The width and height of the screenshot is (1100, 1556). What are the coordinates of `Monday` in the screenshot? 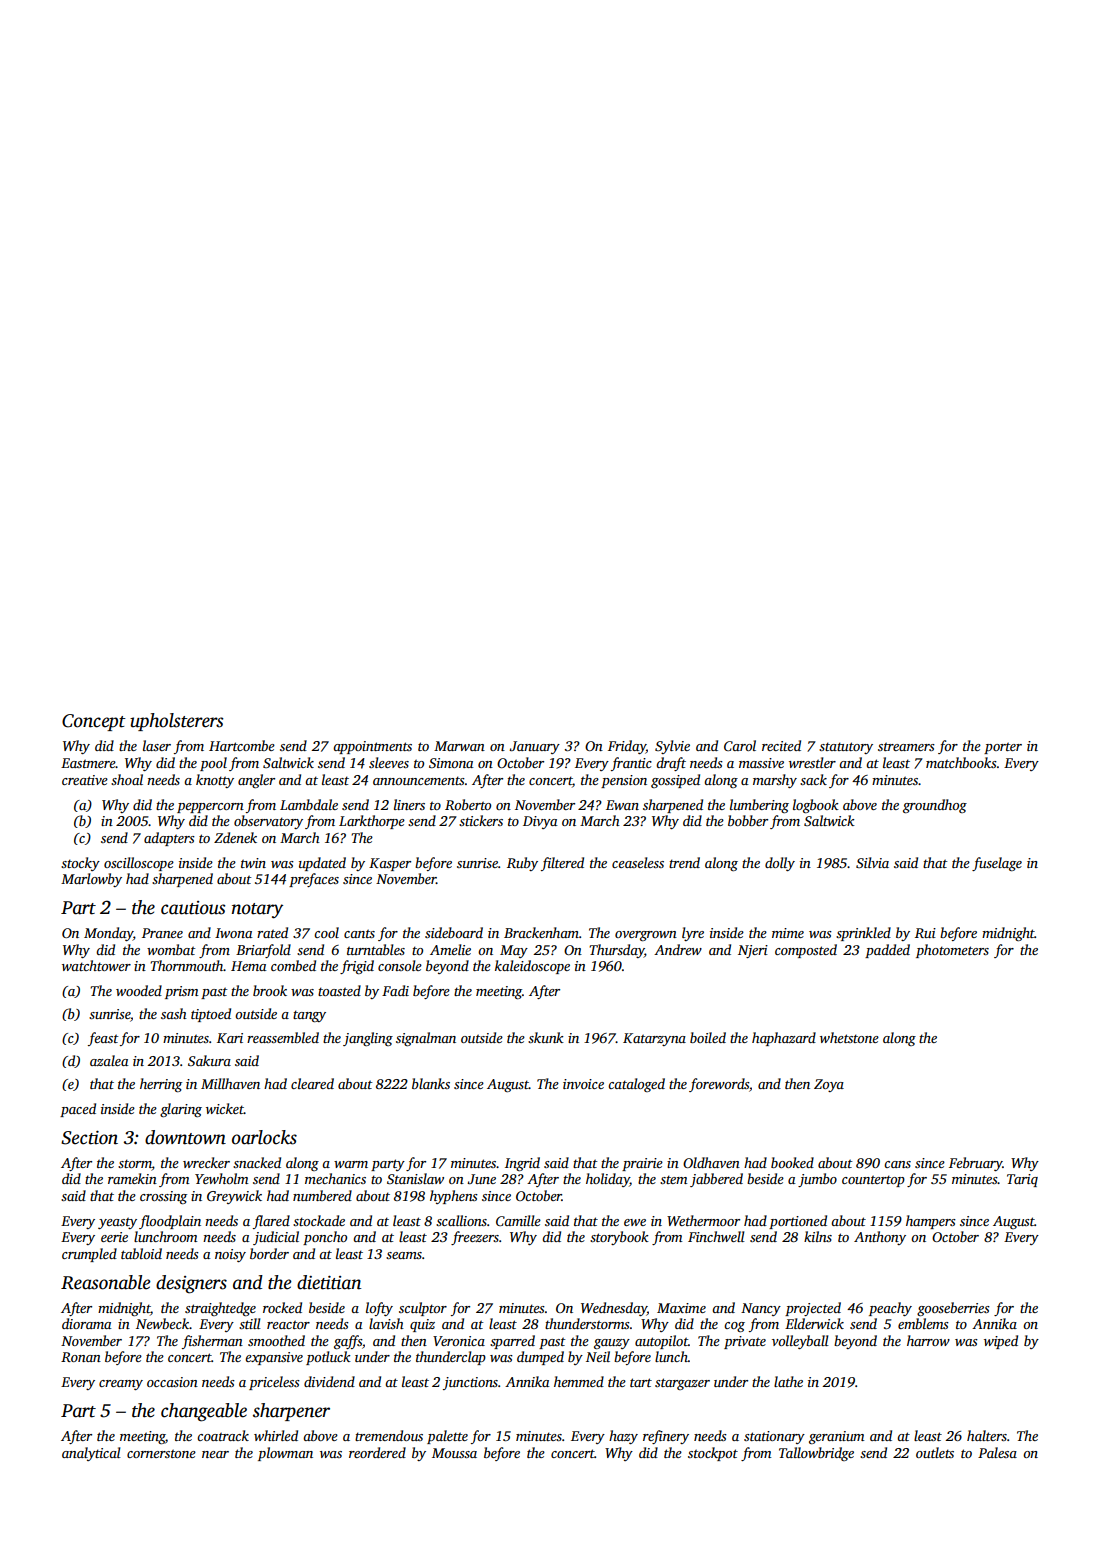 It's located at (108, 934).
